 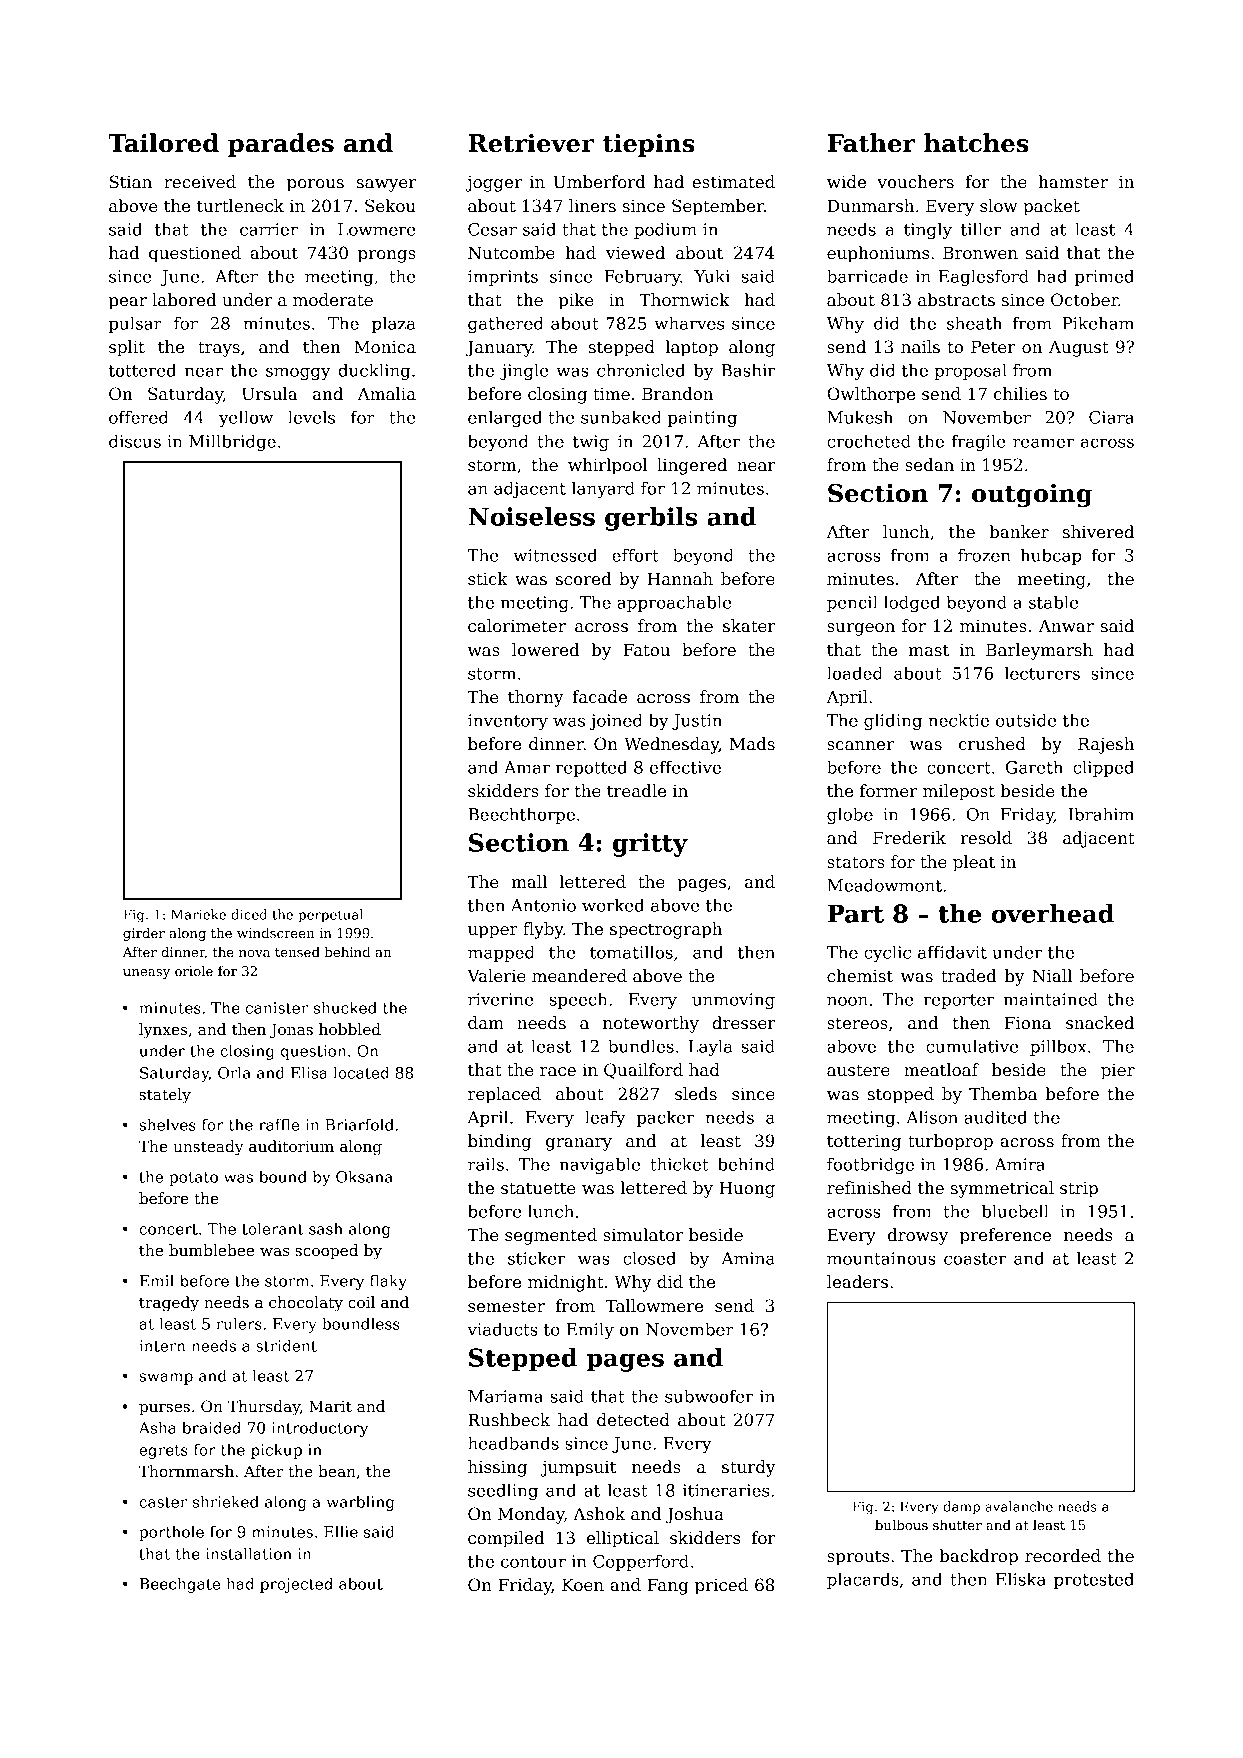 I want to click on worked, so click(x=613, y=905).
